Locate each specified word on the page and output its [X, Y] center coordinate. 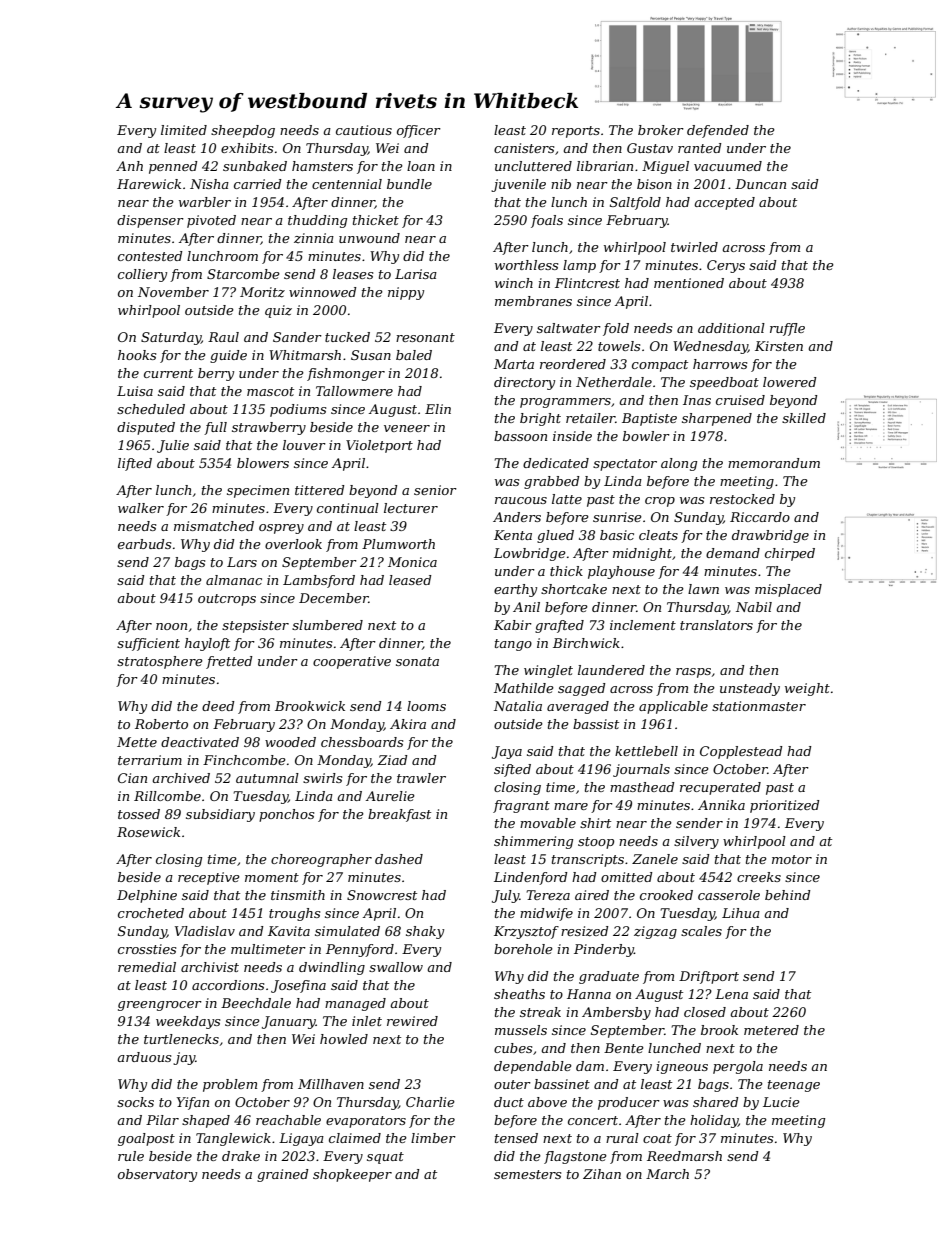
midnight [642, 554]
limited [184, 130]
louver [304, 445]
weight [807, 689]
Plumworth [398, 544]
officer [419, 131]
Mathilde [524, 688]
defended [718, 131]
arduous [144, 1057]
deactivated [200, 742]
